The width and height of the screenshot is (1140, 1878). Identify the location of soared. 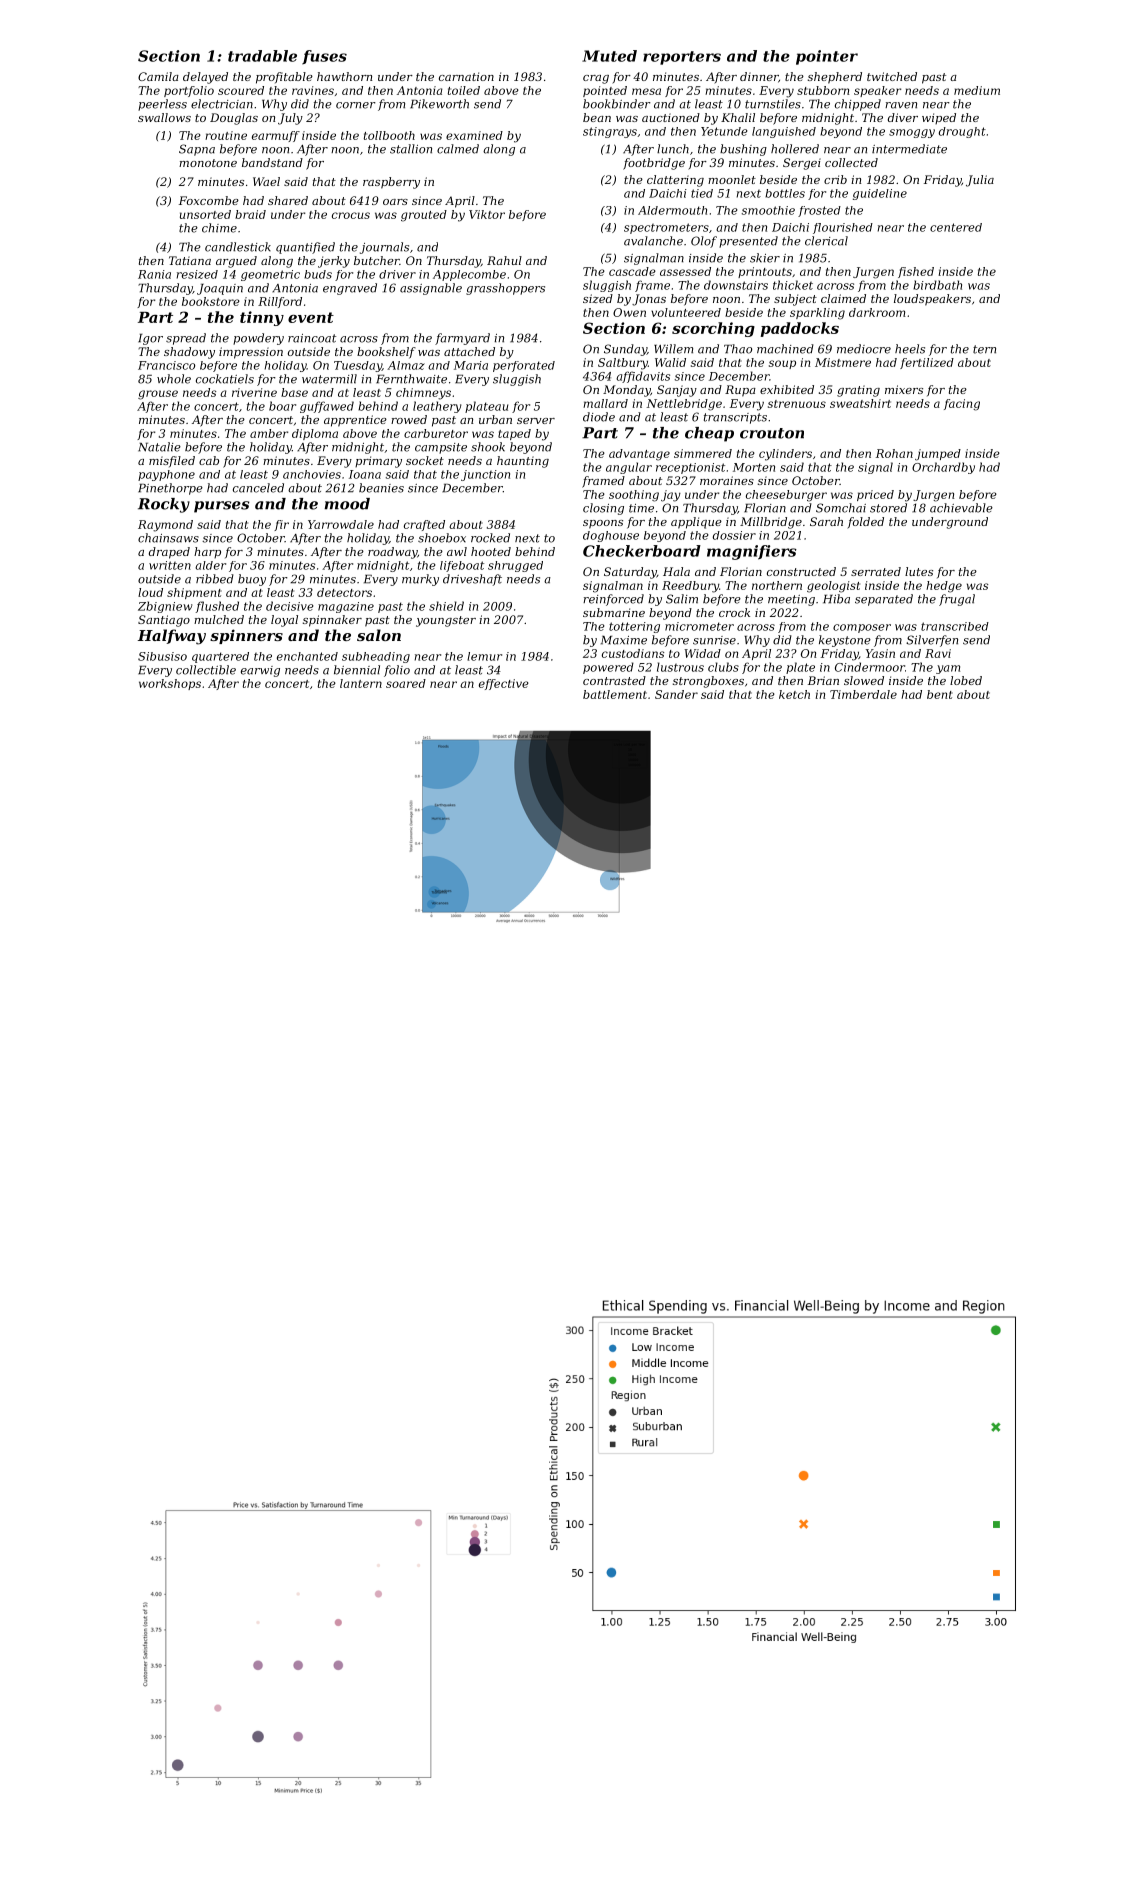
(406, 683).
